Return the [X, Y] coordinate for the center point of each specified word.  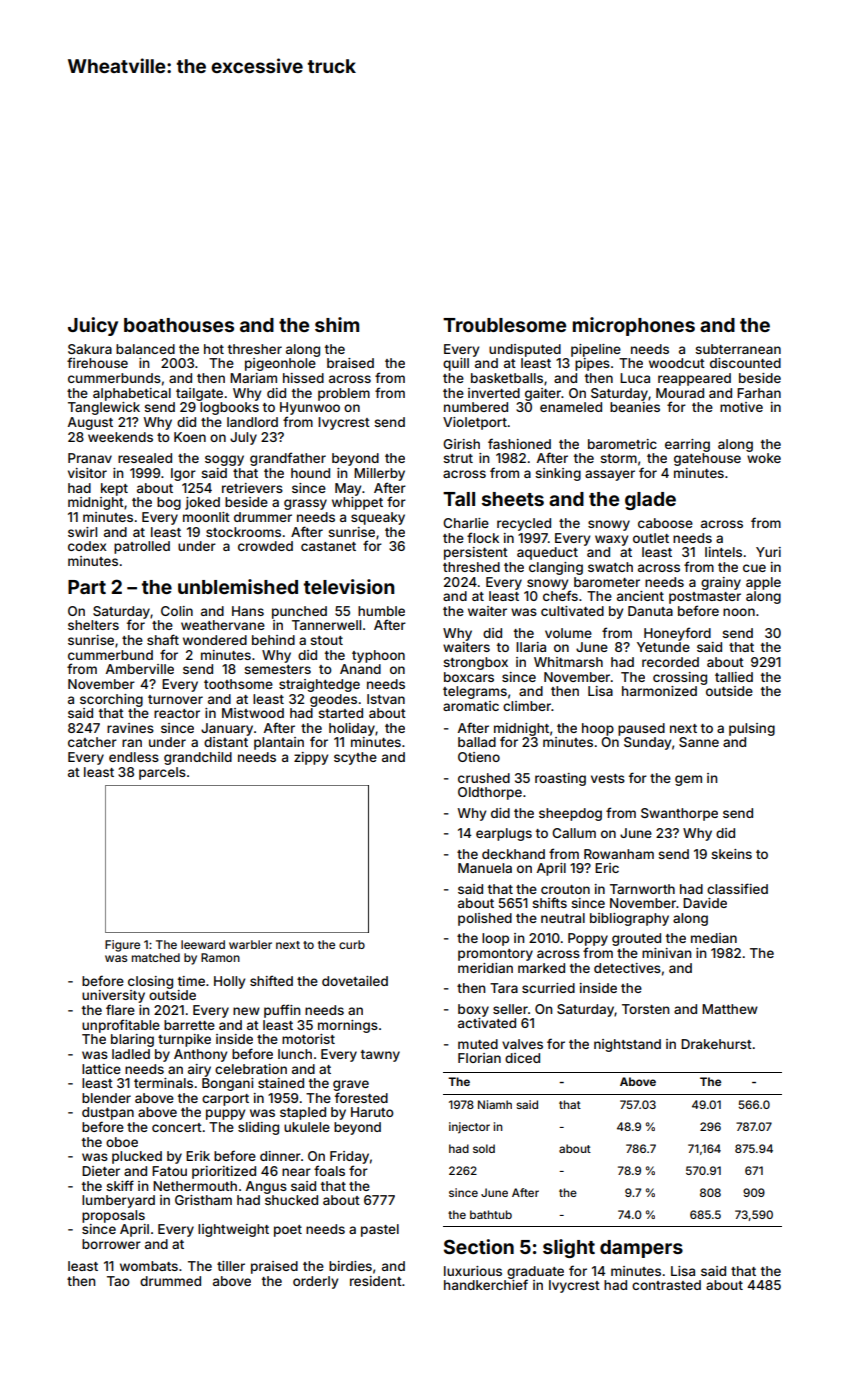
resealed [145, 458]
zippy [311, 758]
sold [484, 1148]
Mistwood [253, 713]
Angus [266, 1187]
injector [469, 1128]
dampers [641, 1249]
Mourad [680, 393]
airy [199, 1070]
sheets [513, 499]
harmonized [659, 691]
